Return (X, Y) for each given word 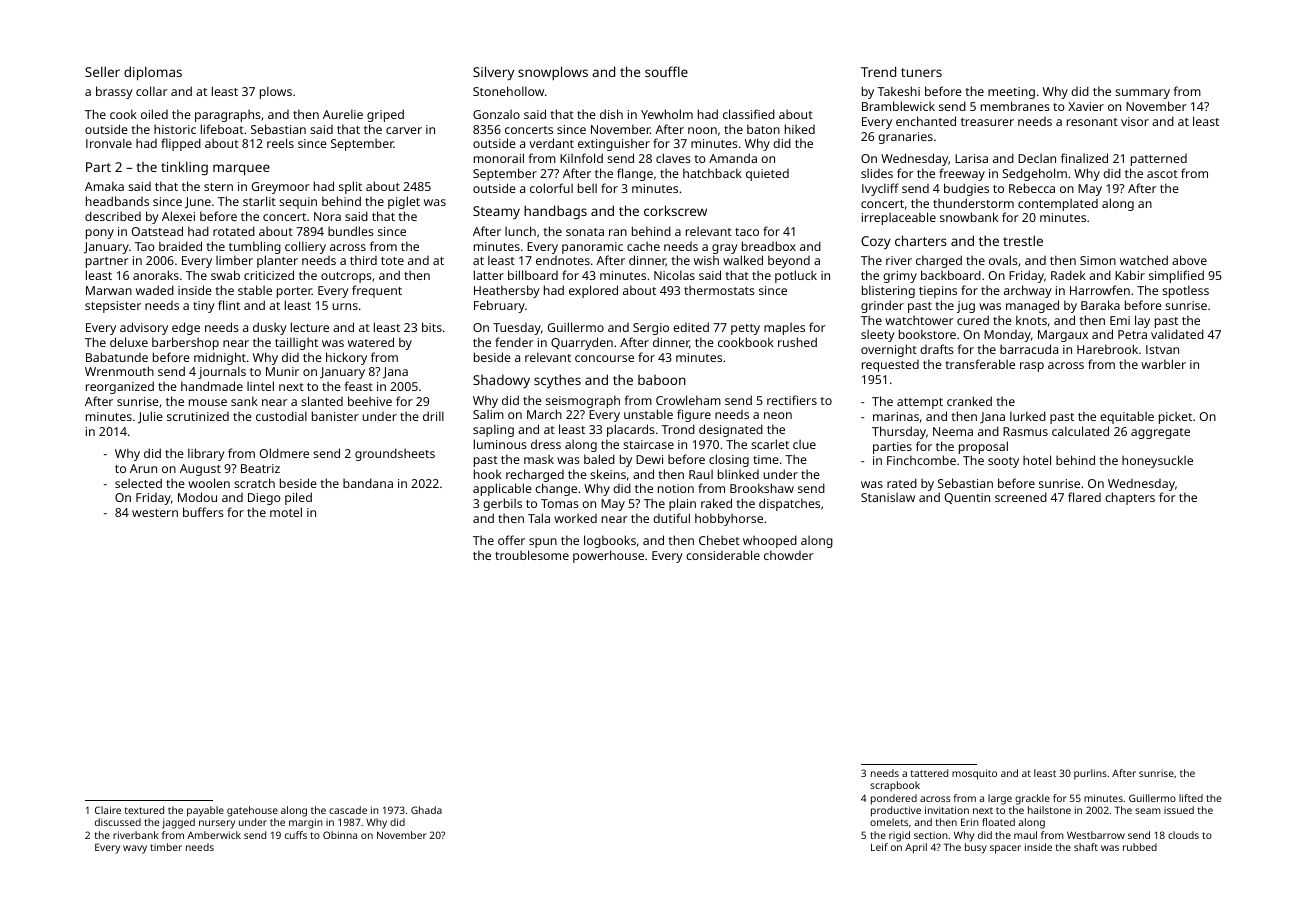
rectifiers (792, 400)
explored (593, 291)
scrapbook (895, 786)
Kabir (1130, 275)
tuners (921, 72)
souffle (666, 71)
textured (144, 810)
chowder (789, 555)
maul (1025, 835)
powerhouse (608, 556)
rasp (1032, 367)
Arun (143, 468)
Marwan (109, 290)
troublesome (532, 555)
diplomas (153, 73)
